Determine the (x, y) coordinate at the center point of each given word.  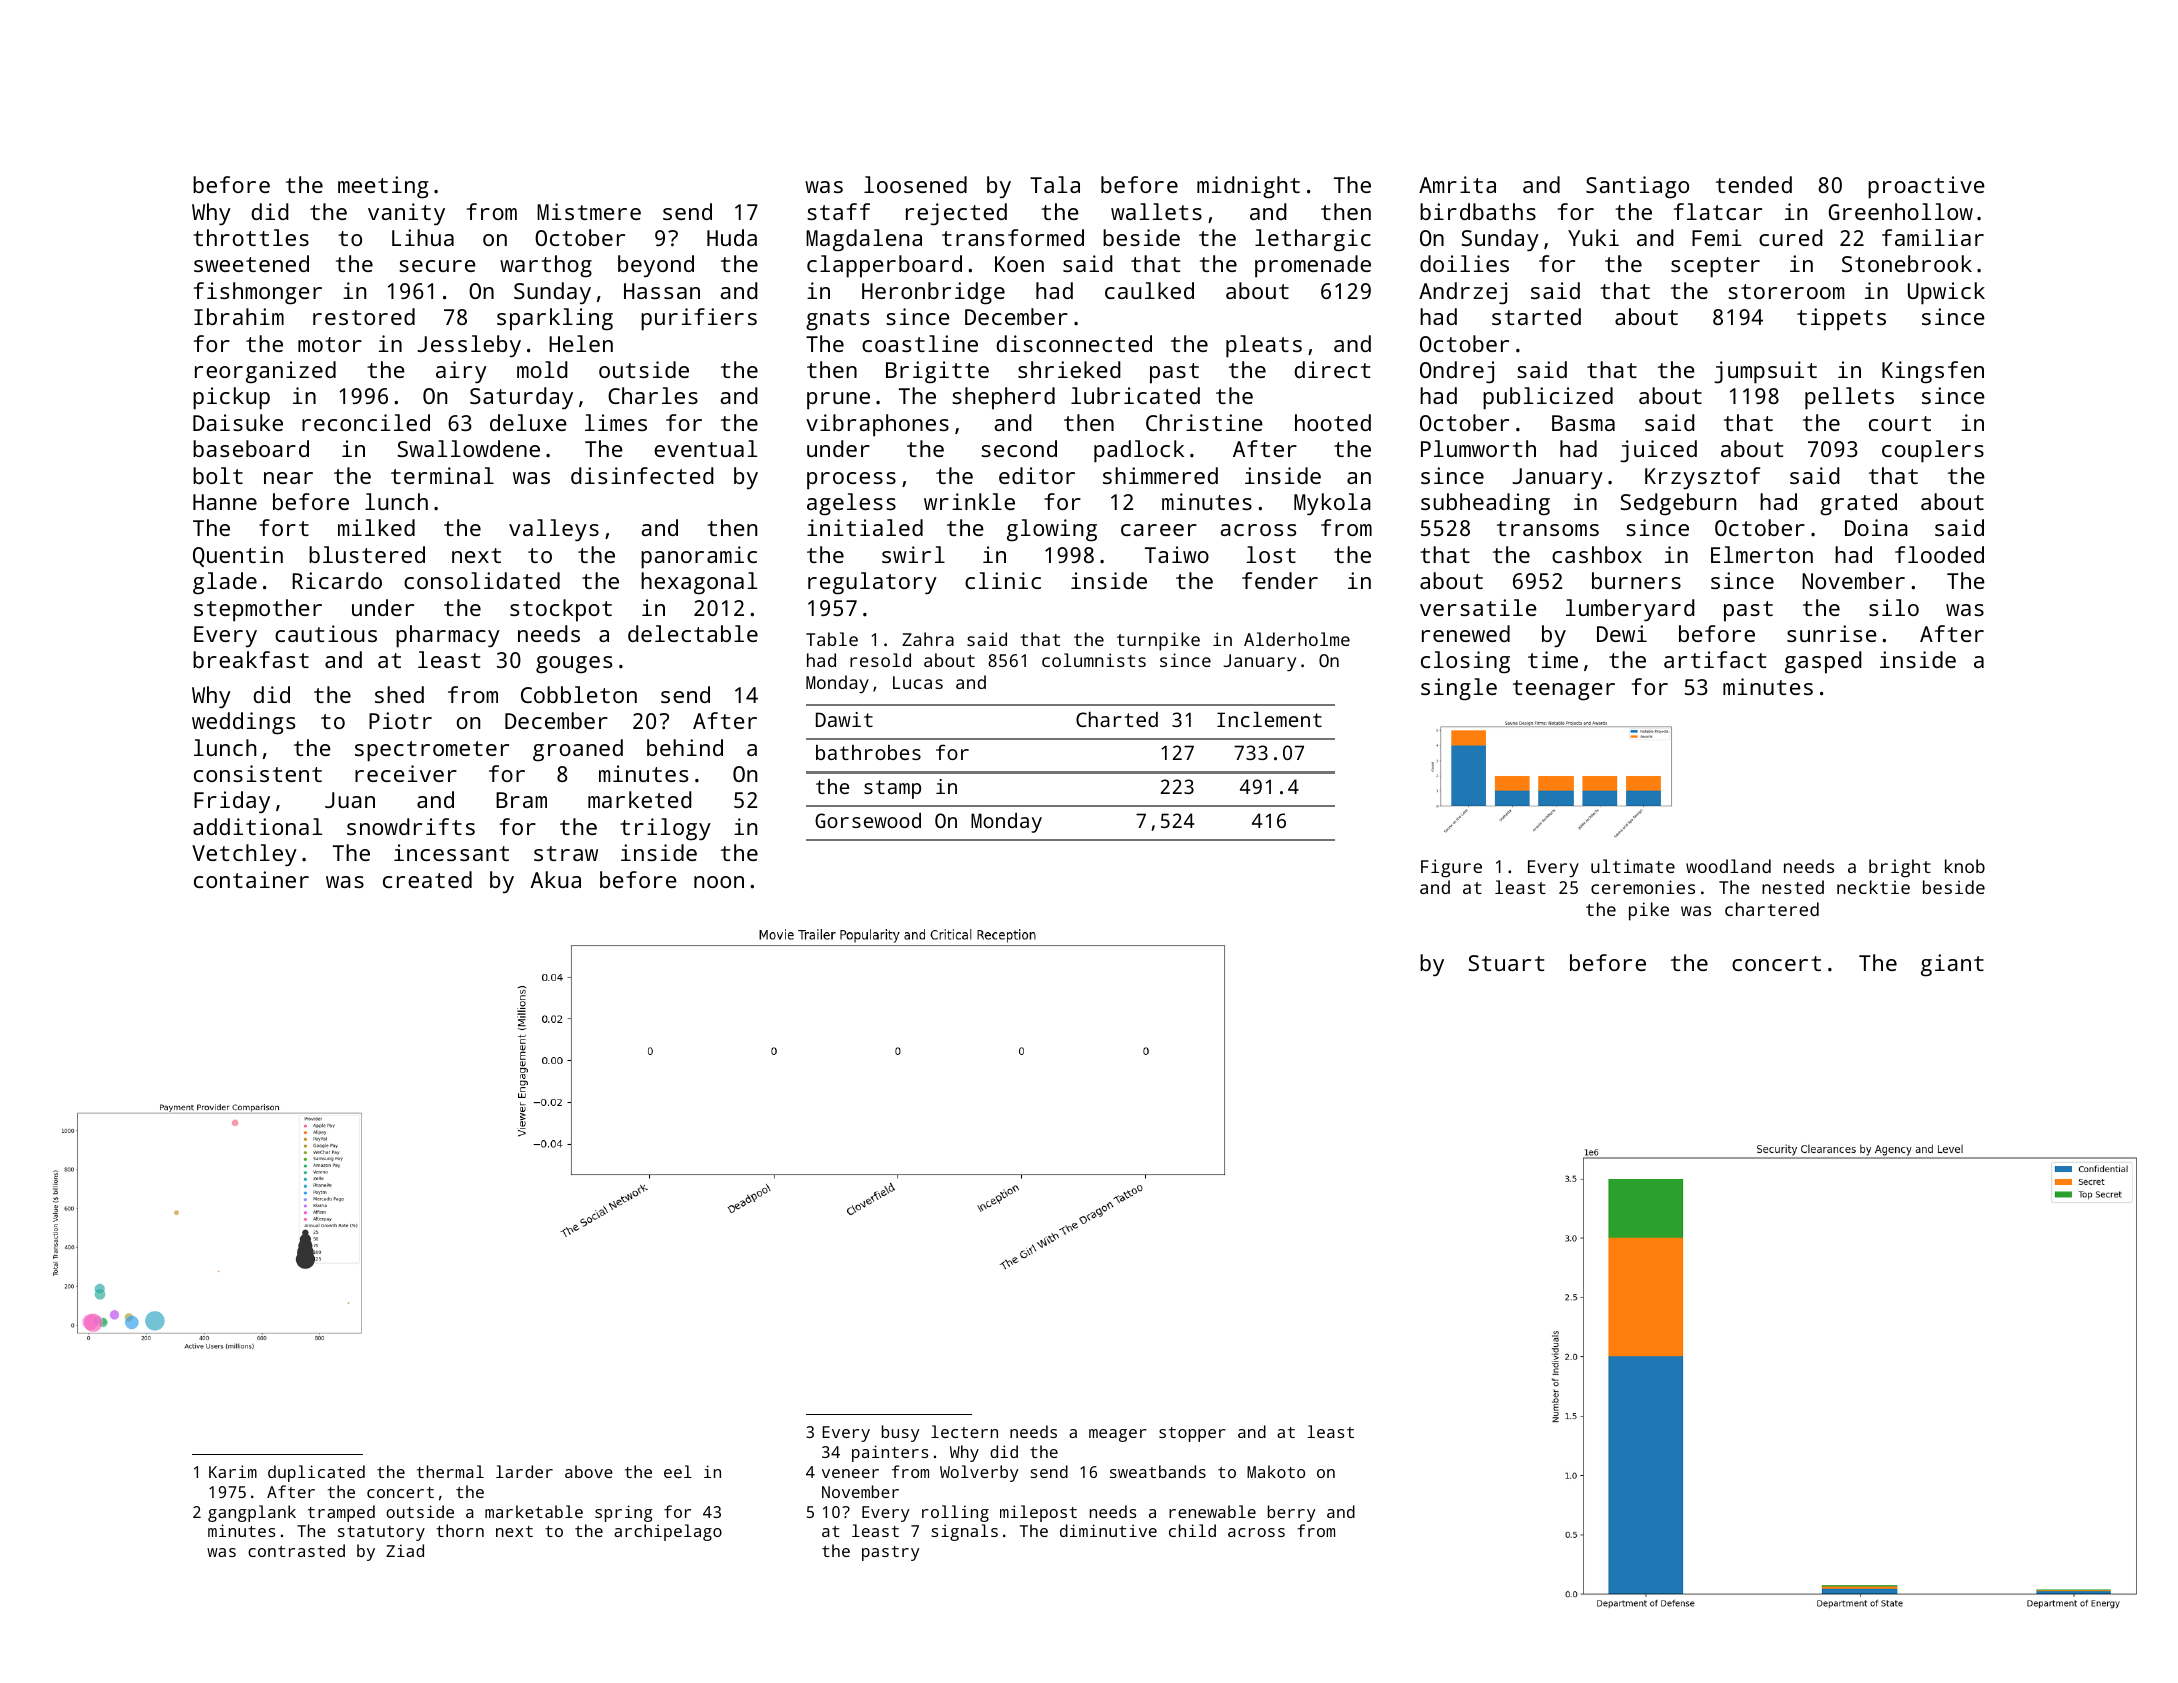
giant (1952, 965)
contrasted (296, 1550)
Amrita (1457, 184)
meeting (383, 187)
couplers (1933, 451)
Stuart (1506, 963)
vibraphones (877, 425)
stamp (892, 789)
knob (1965, 866)
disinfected (642, 475)
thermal (450, 1471)
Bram (521, 800)
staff (838, 211)
